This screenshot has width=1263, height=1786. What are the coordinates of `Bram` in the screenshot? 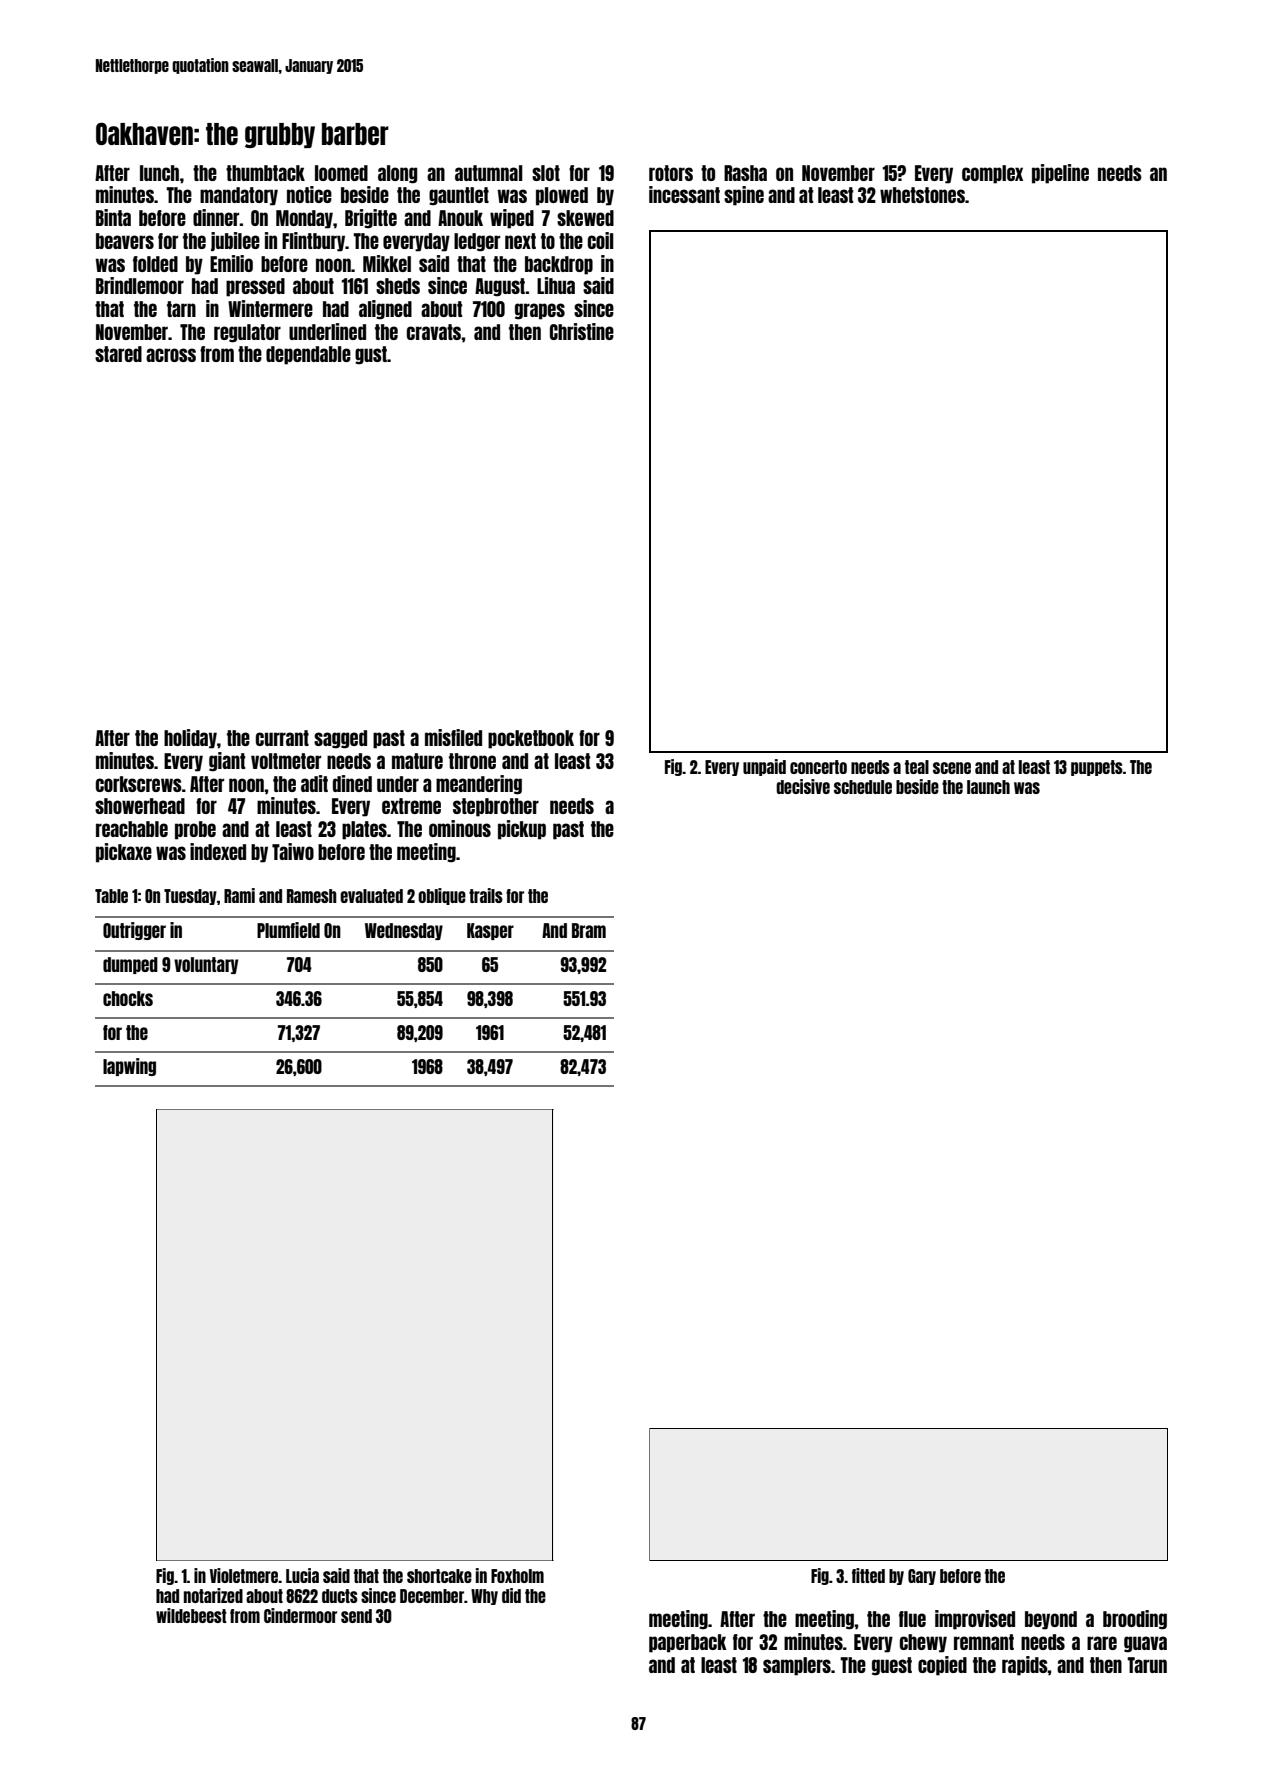 It's located at (589, 930).
